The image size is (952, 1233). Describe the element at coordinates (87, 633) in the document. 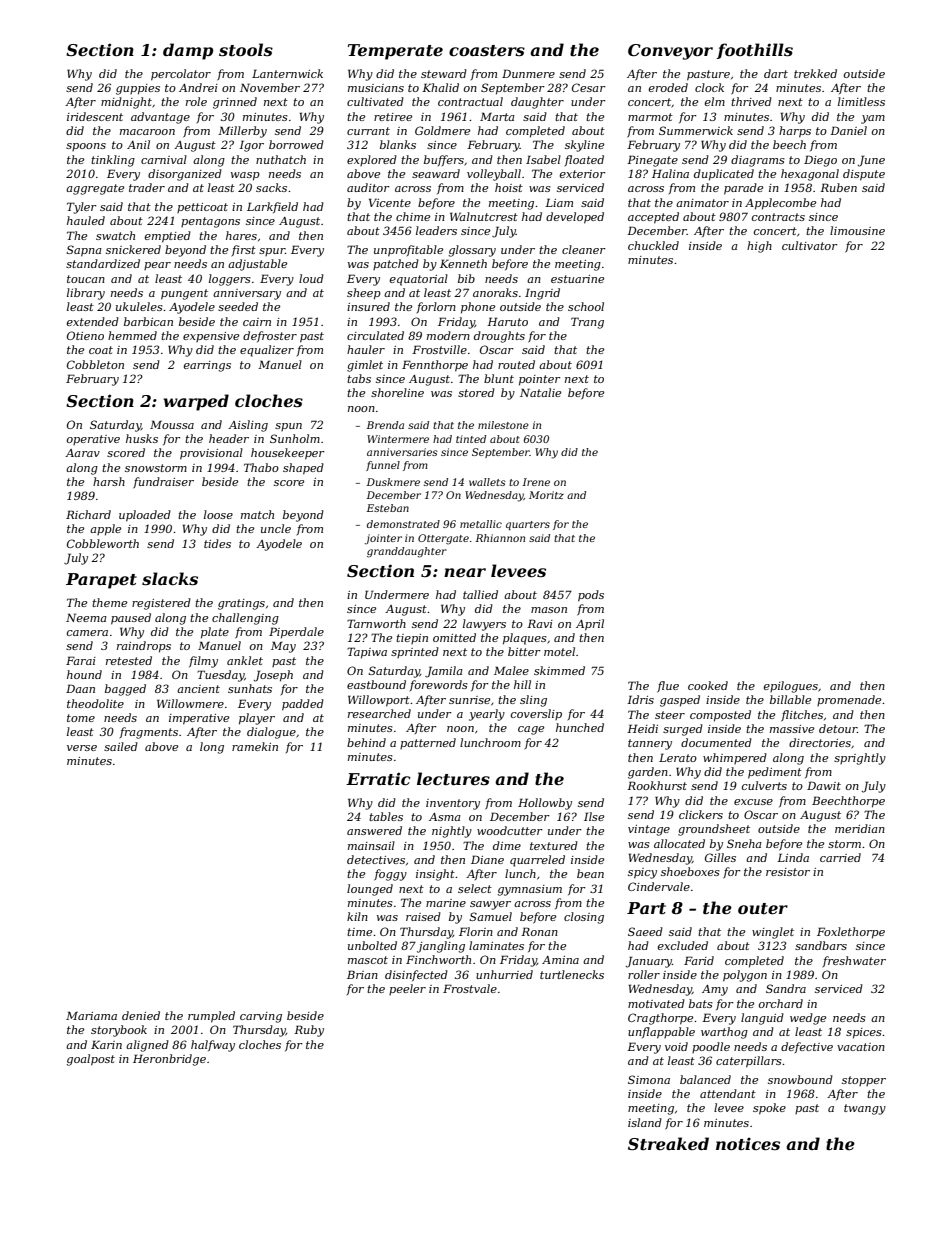

I see `camera` at that location.
